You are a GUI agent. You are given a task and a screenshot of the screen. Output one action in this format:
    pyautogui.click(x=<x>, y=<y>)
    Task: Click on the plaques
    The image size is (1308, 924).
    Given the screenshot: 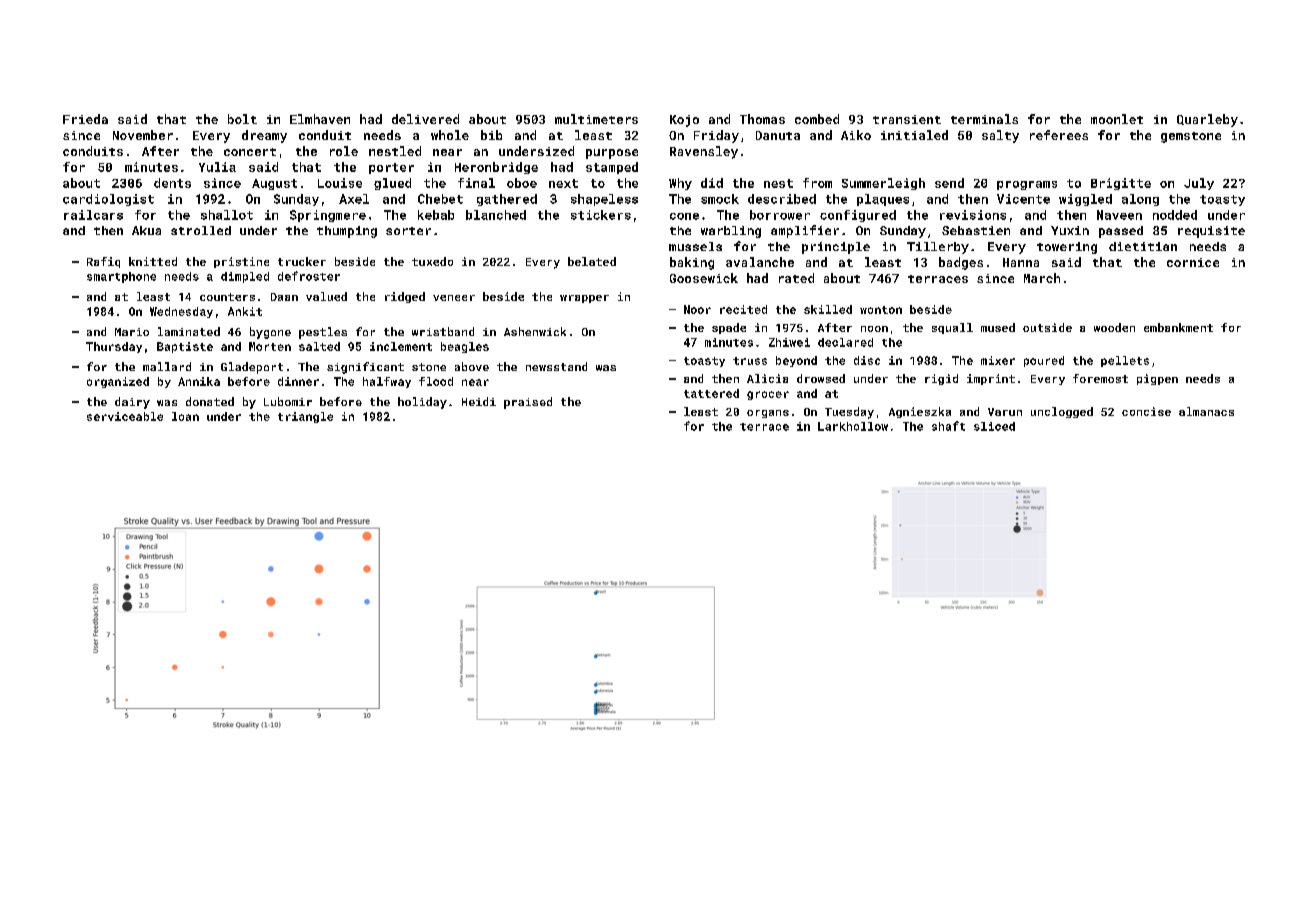 What is the action you would take?
    pyautogui.click(x=883, y=200)
